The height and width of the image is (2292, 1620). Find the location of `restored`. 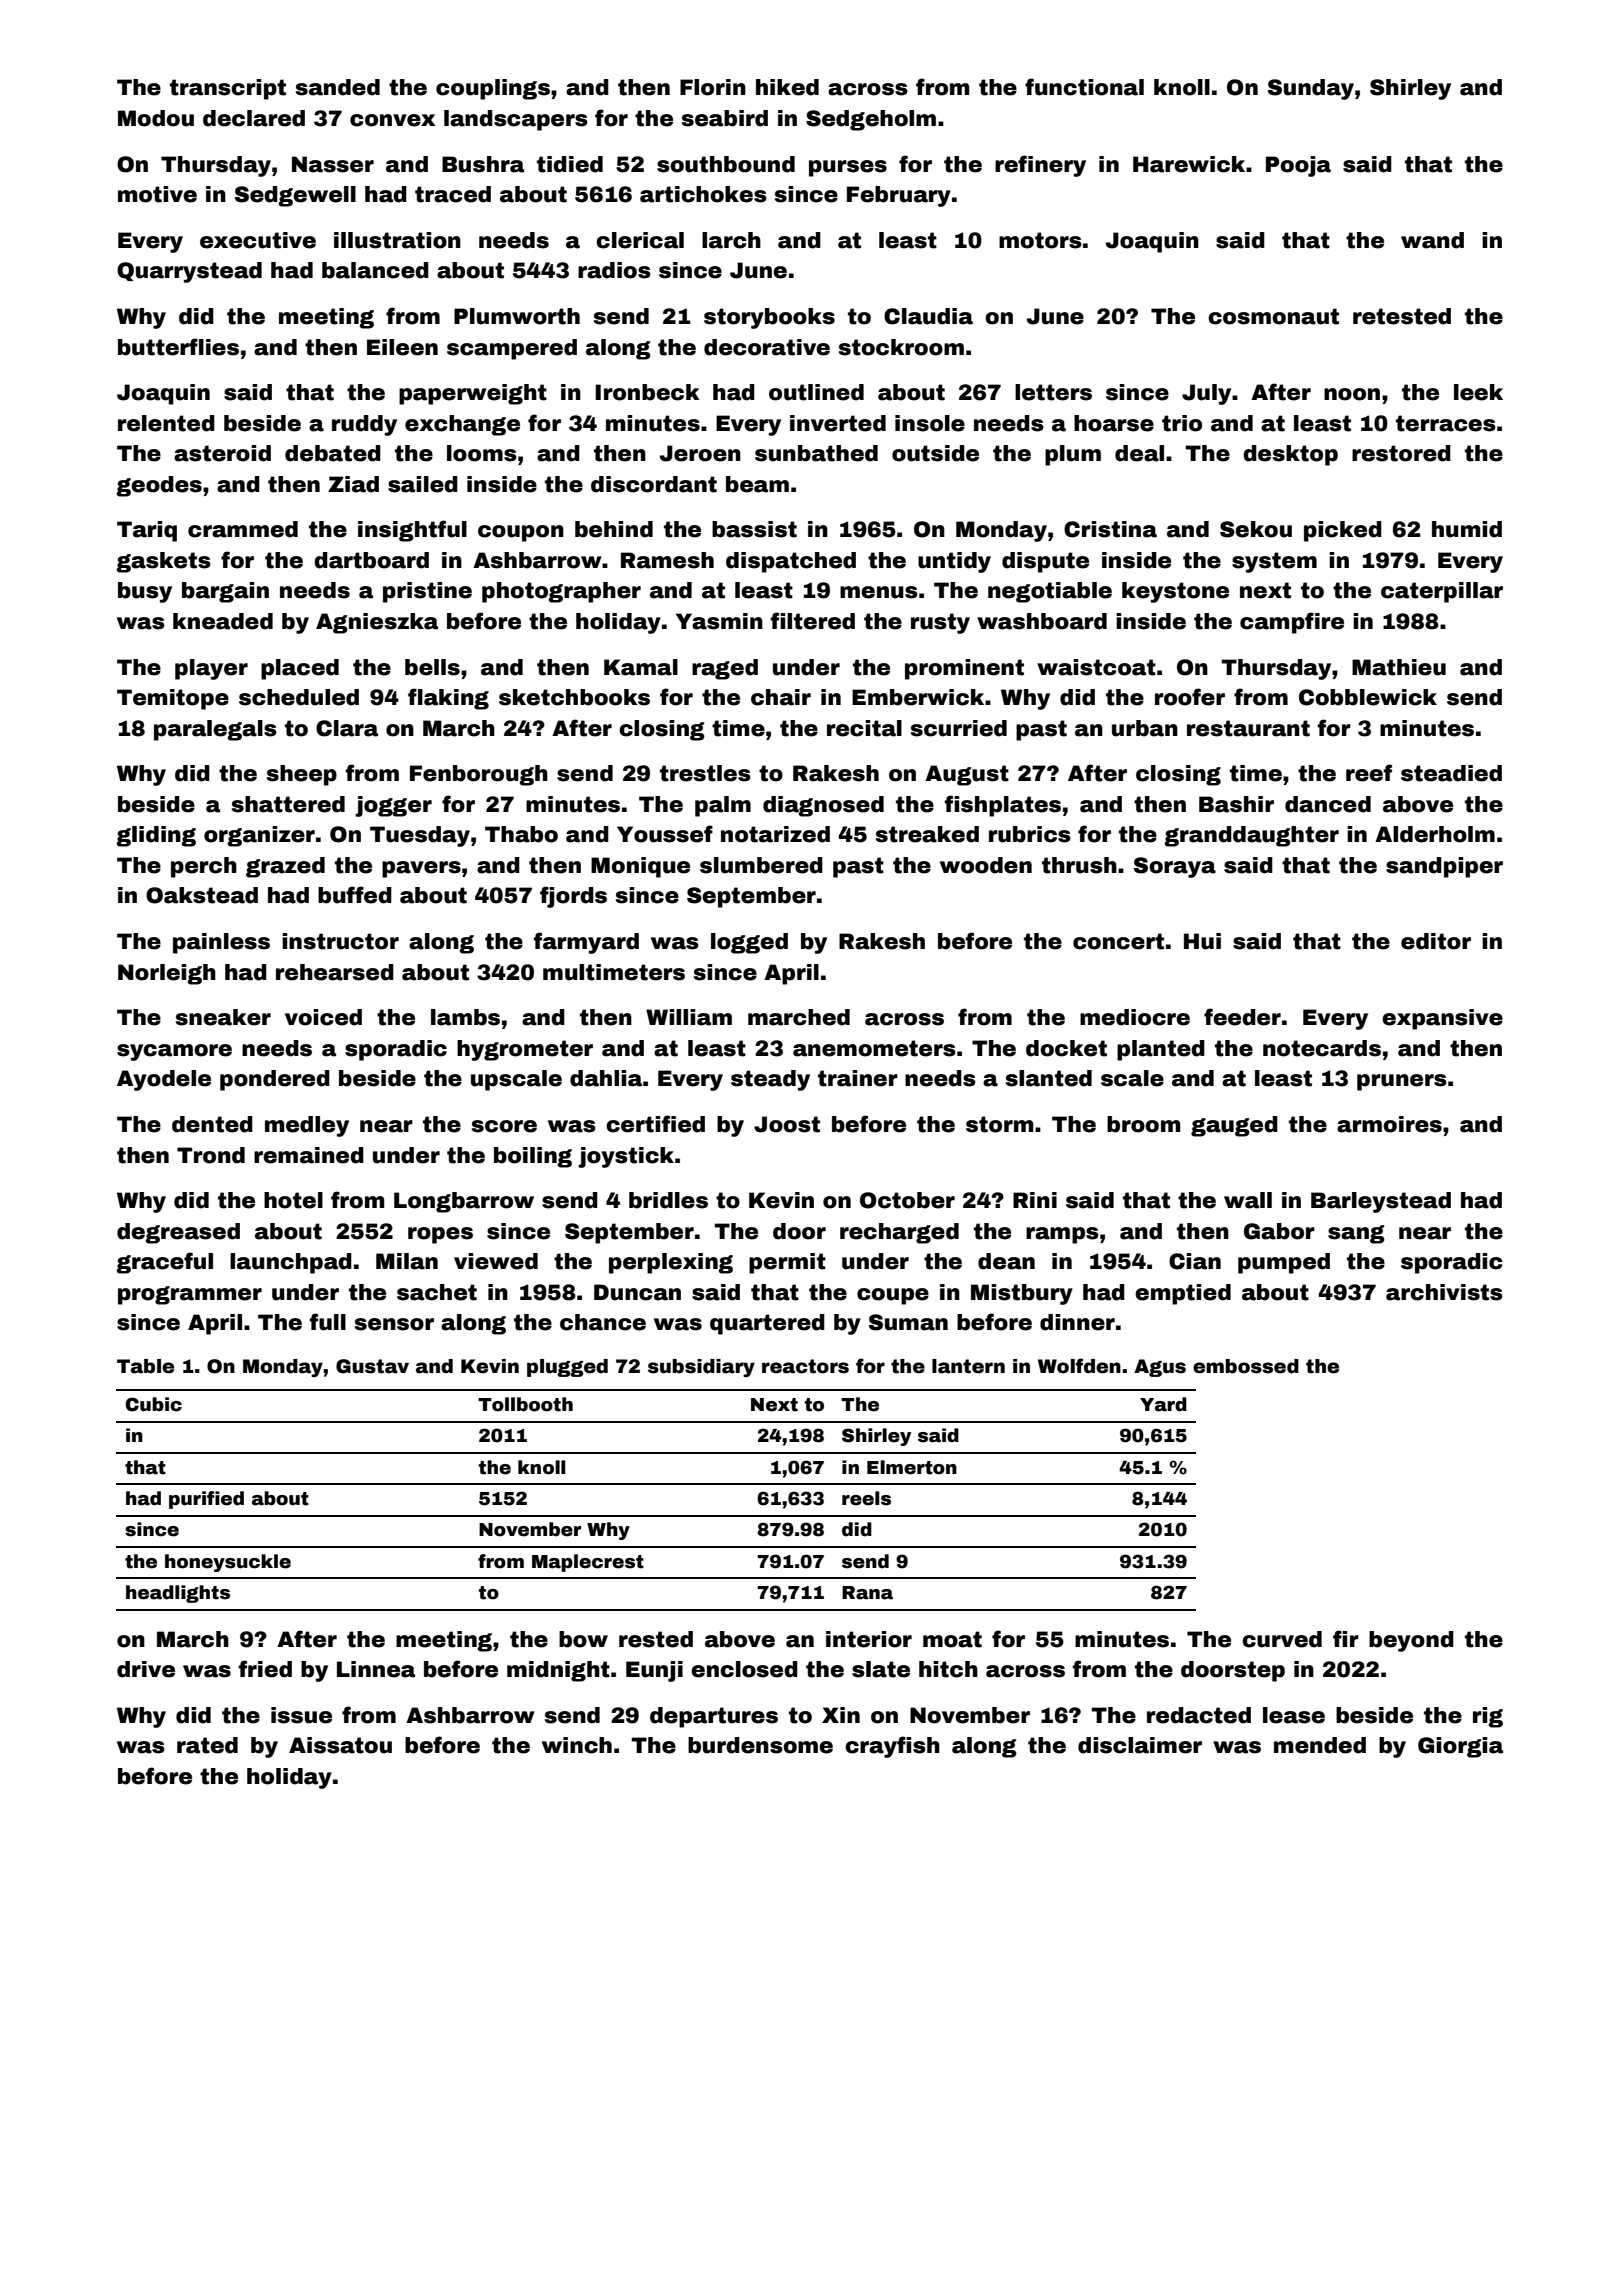

restored is located at coordinates (1401, 453).
